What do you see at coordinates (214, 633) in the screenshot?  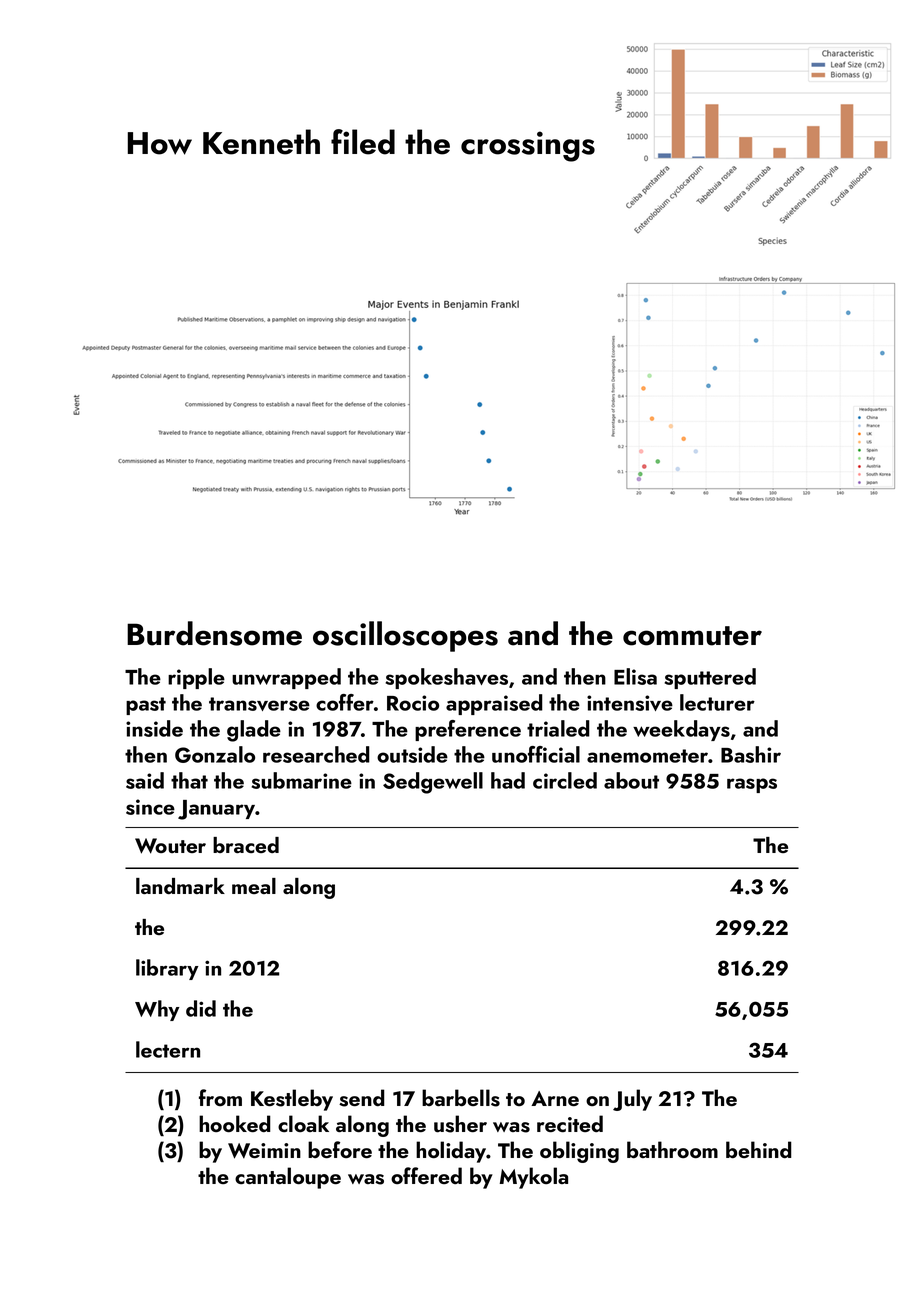 I see `Burdensome` at bounding box center [214, 633].
